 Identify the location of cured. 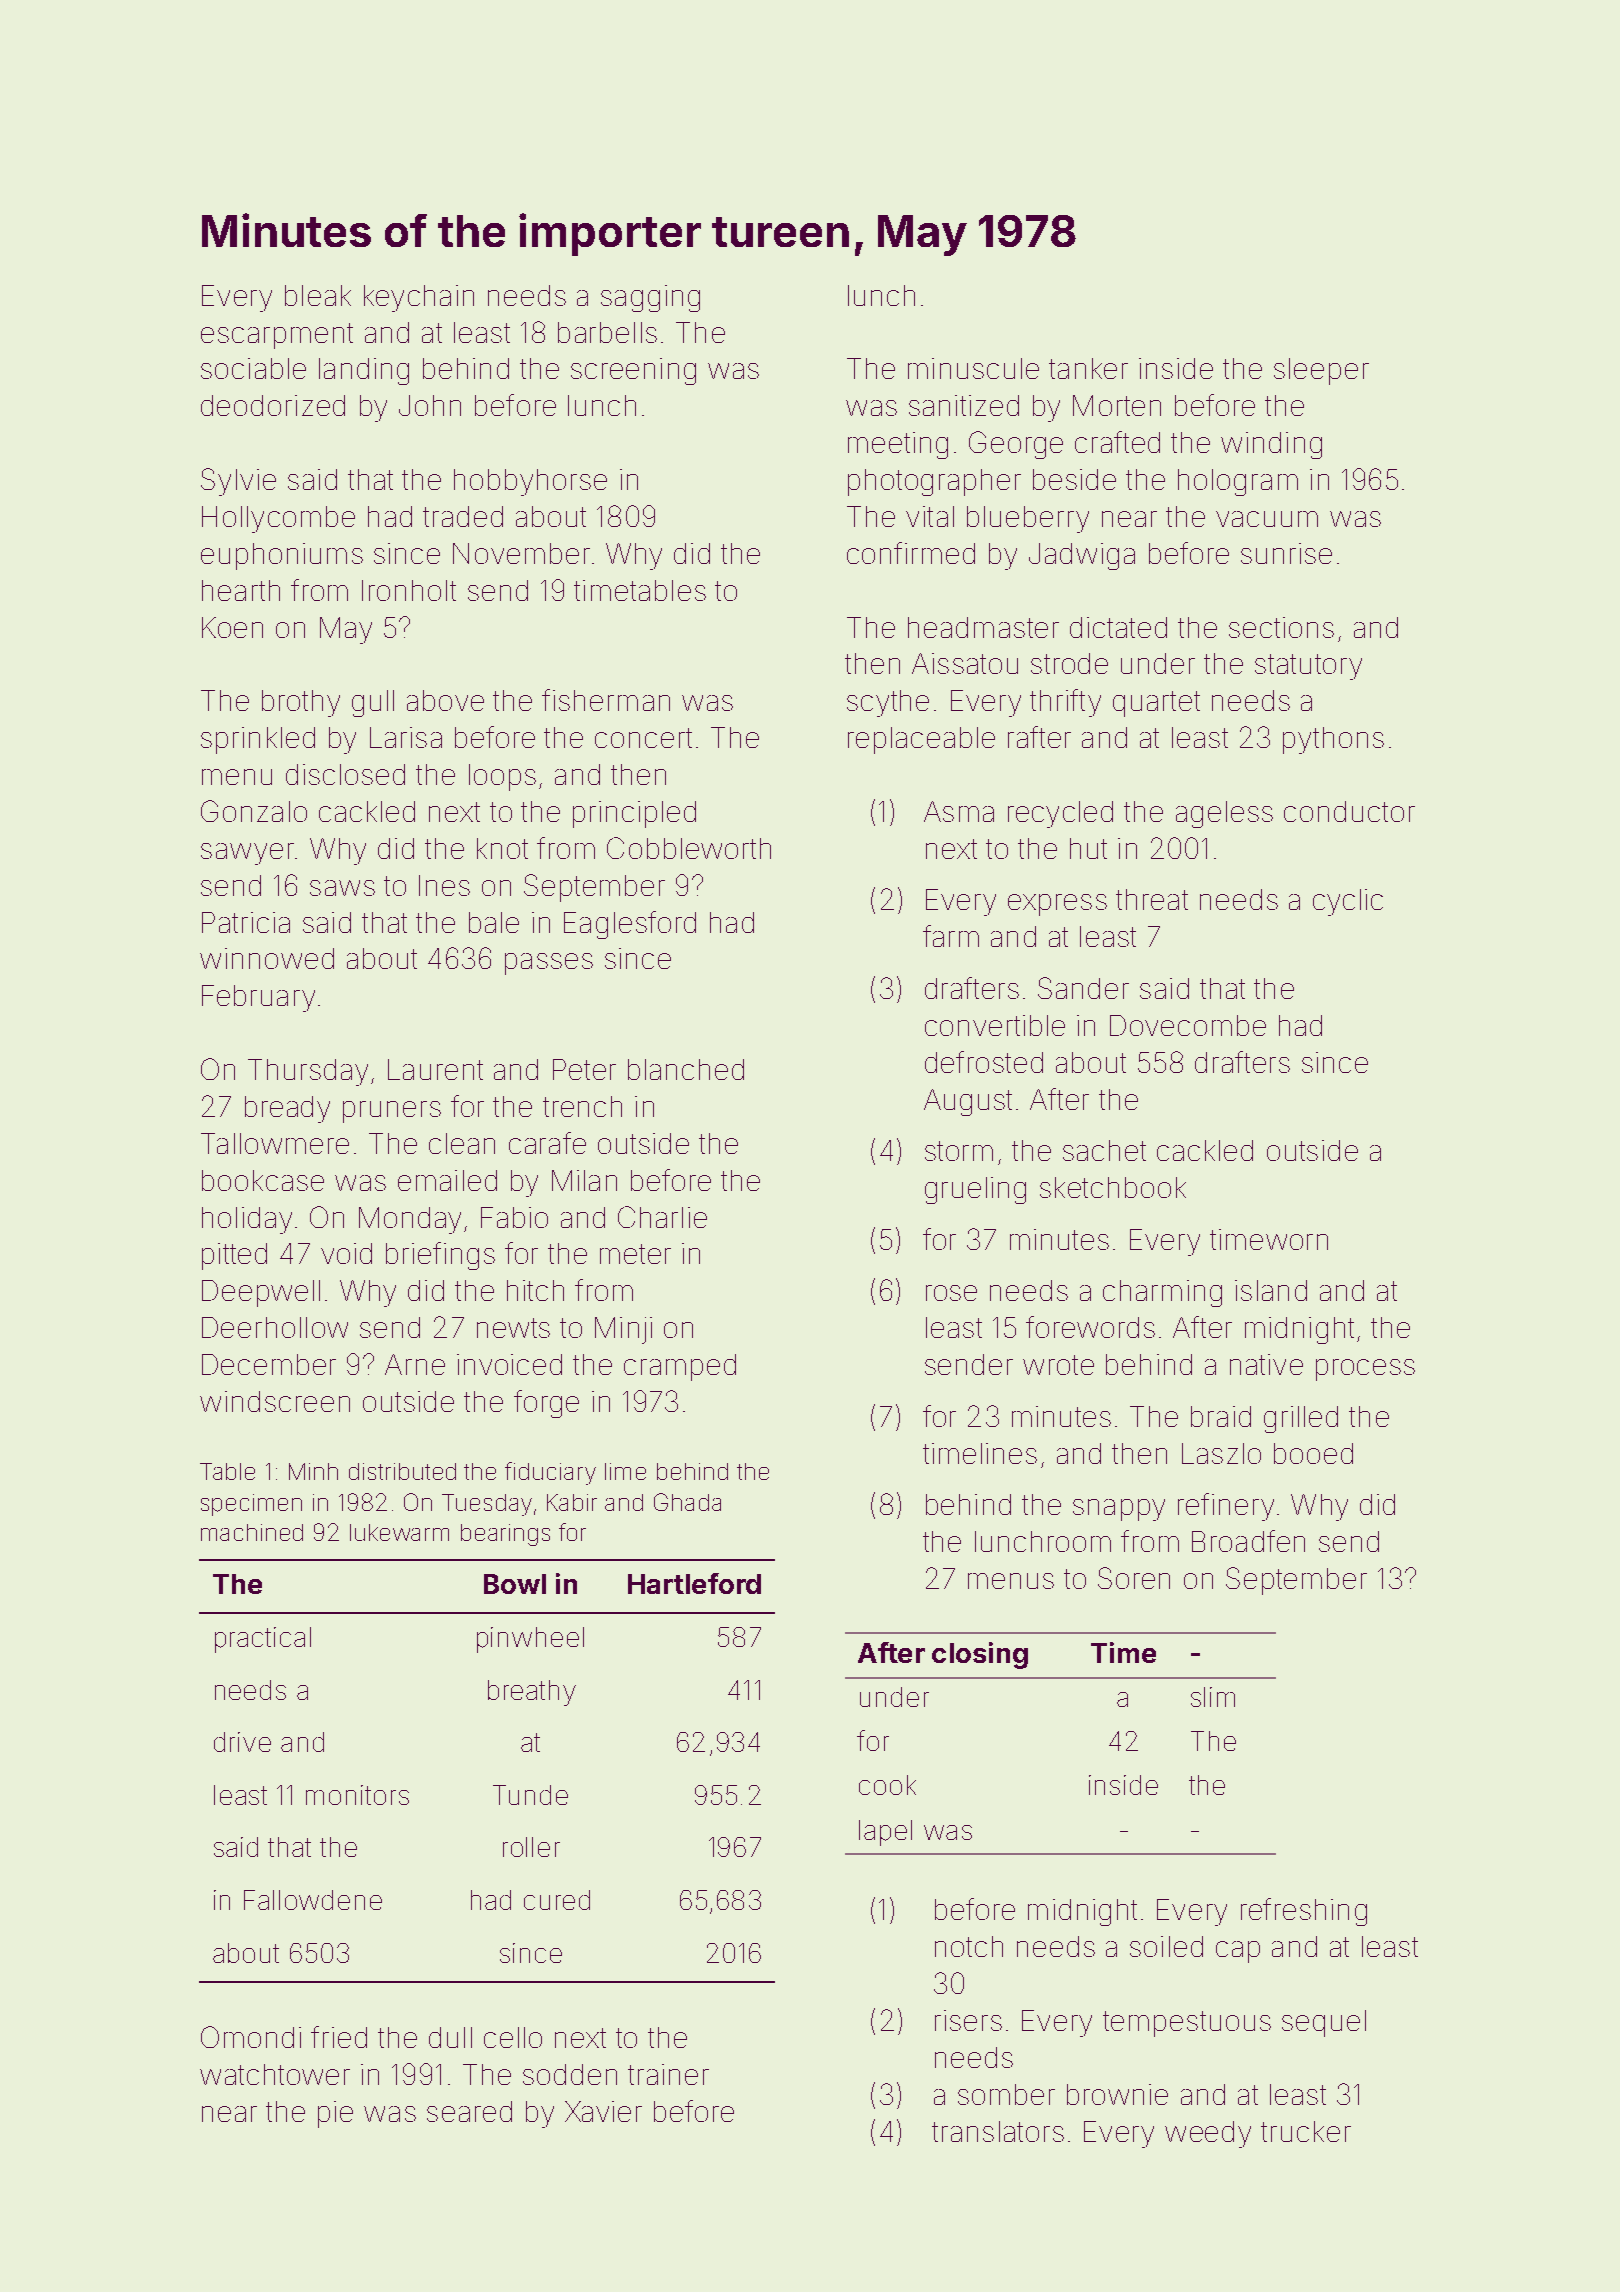
(557, 1900).
